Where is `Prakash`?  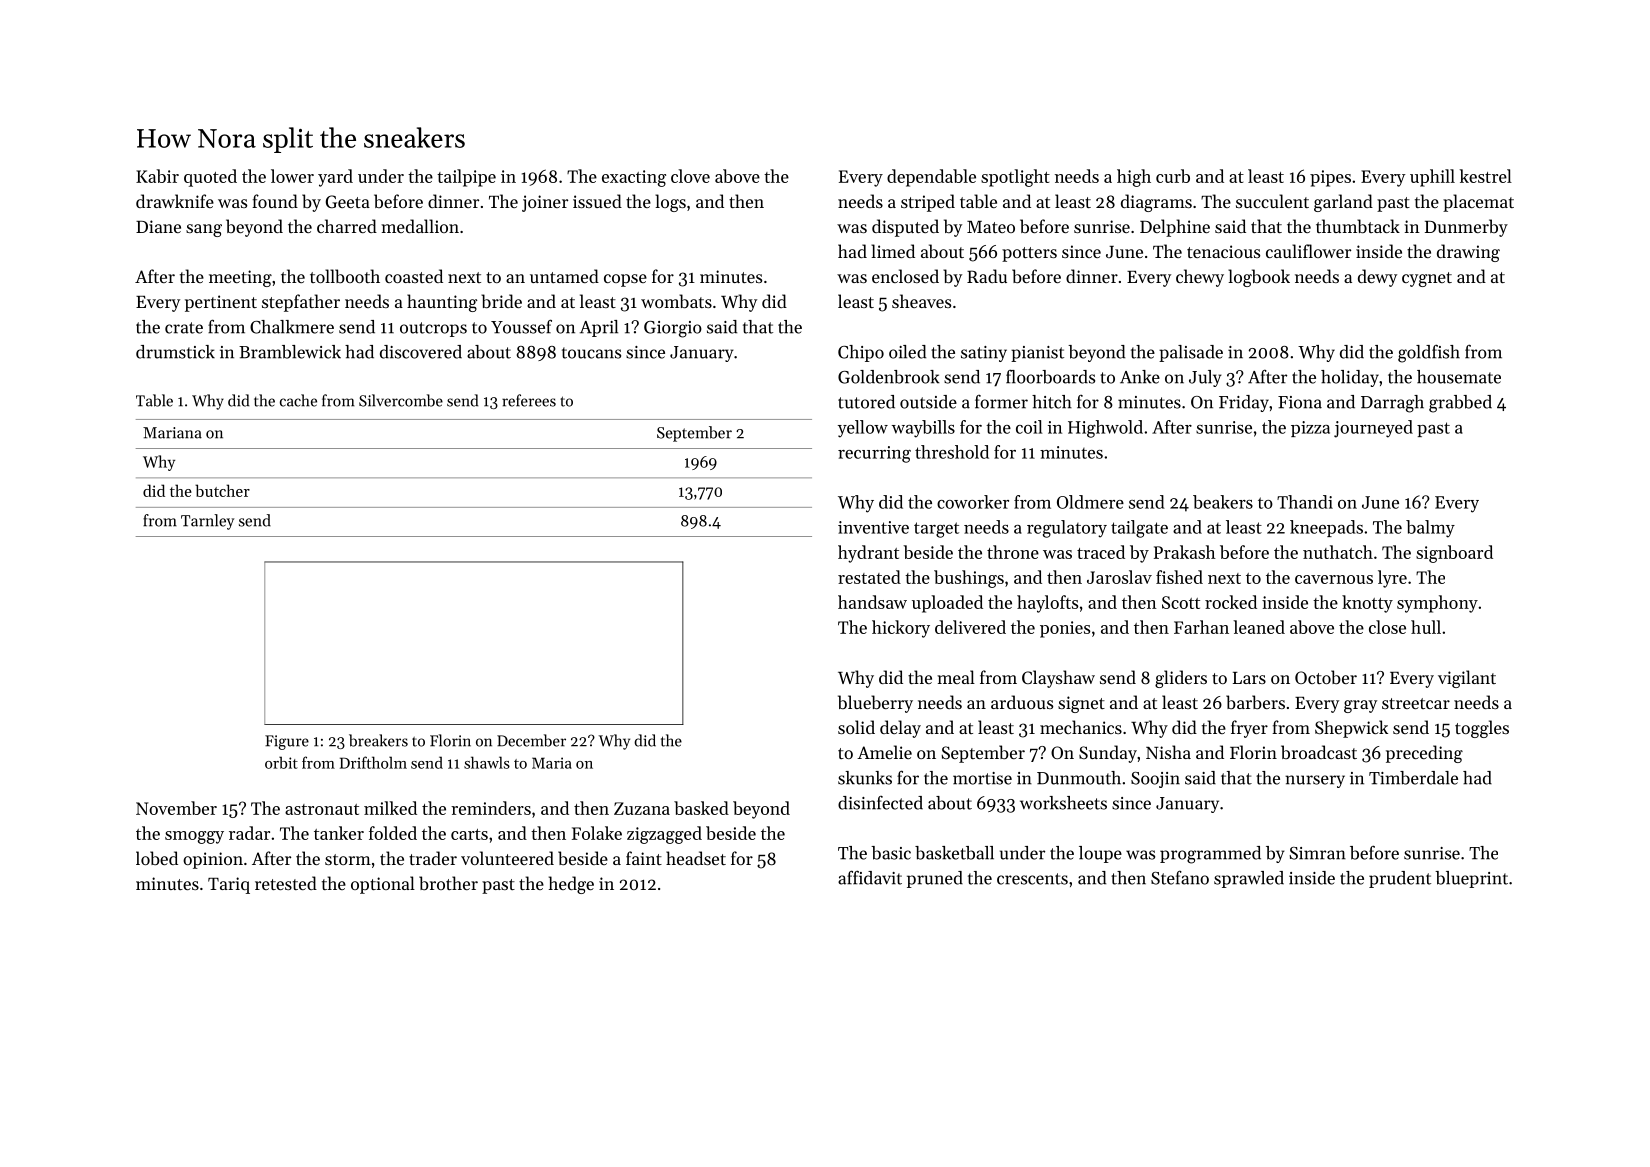 Prakash is located at coordinates (1185, 552).
